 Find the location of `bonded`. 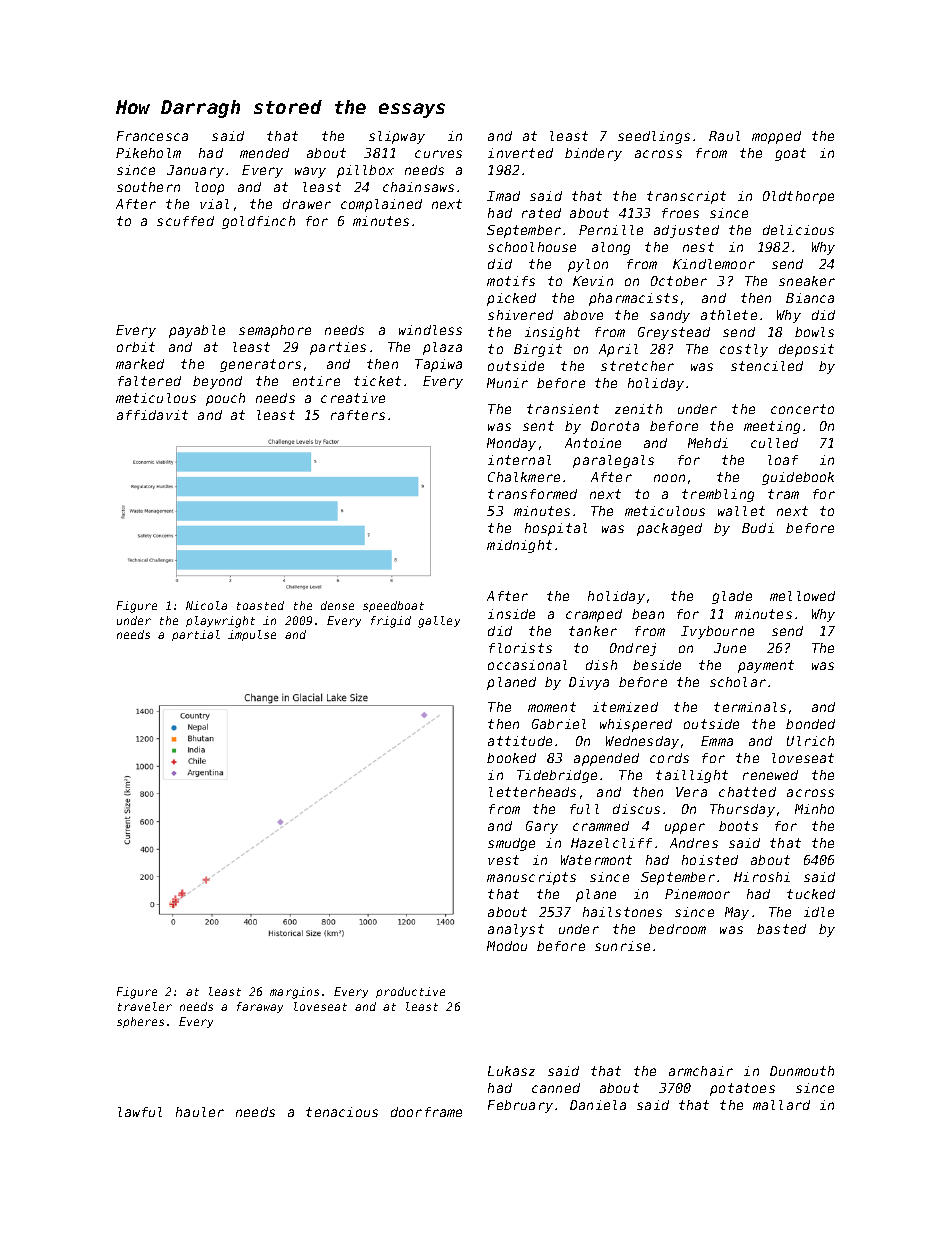

bonded is located at coordinates (810, 724).
